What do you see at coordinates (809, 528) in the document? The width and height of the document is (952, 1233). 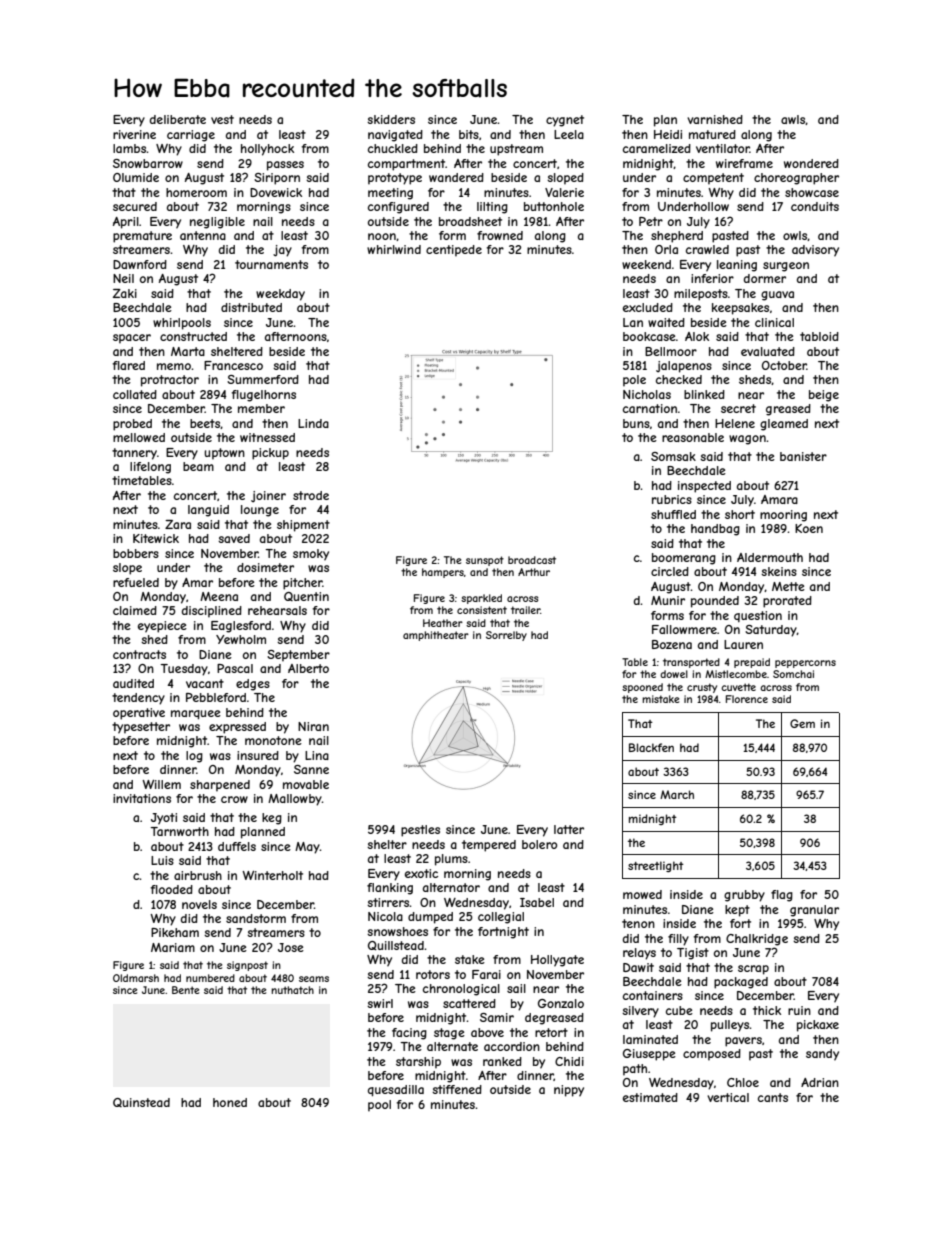 I see `Koen` at bounding box center [809, 528].
